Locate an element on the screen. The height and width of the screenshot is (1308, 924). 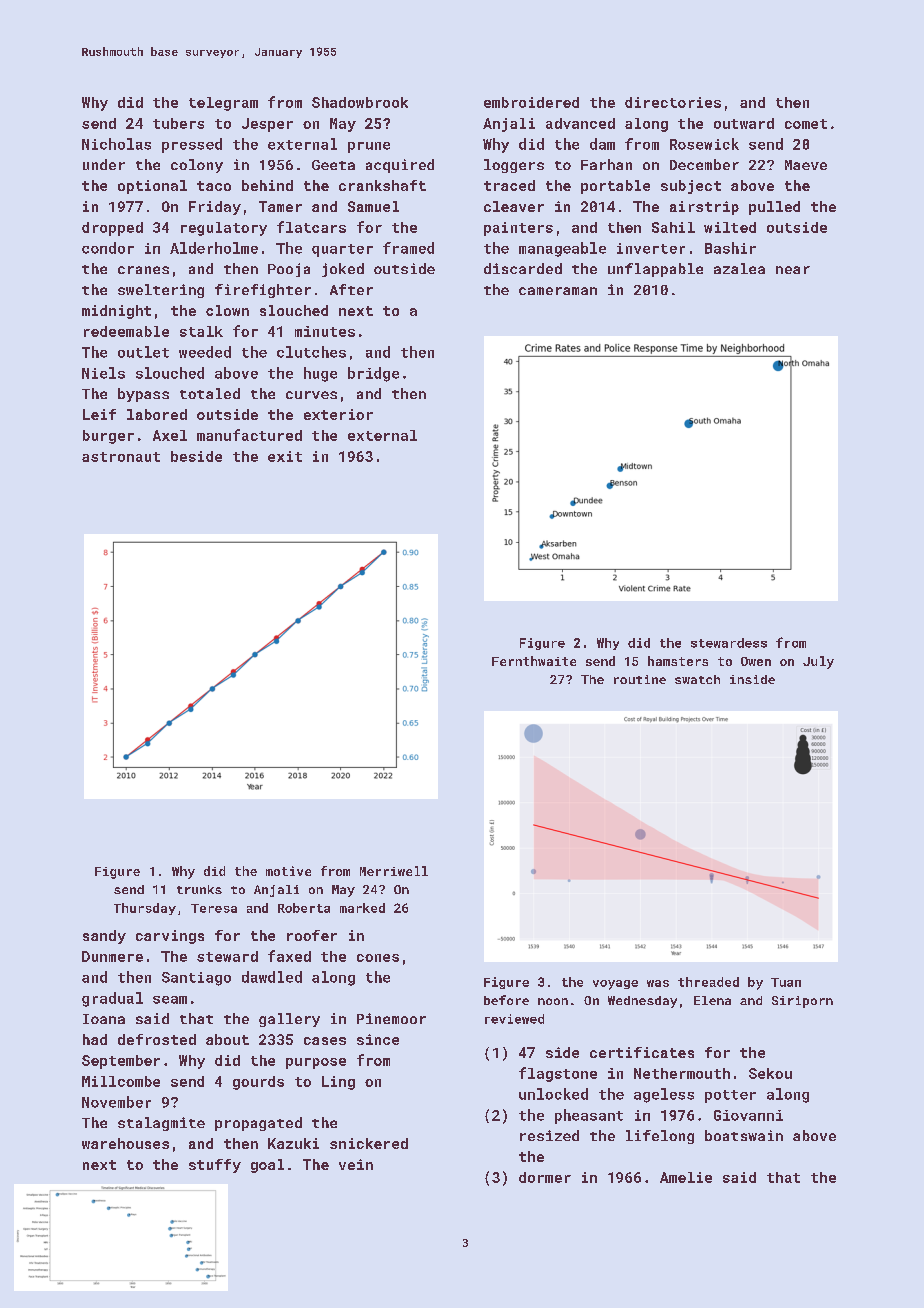
noon is located at coordinates (553, 1001).
